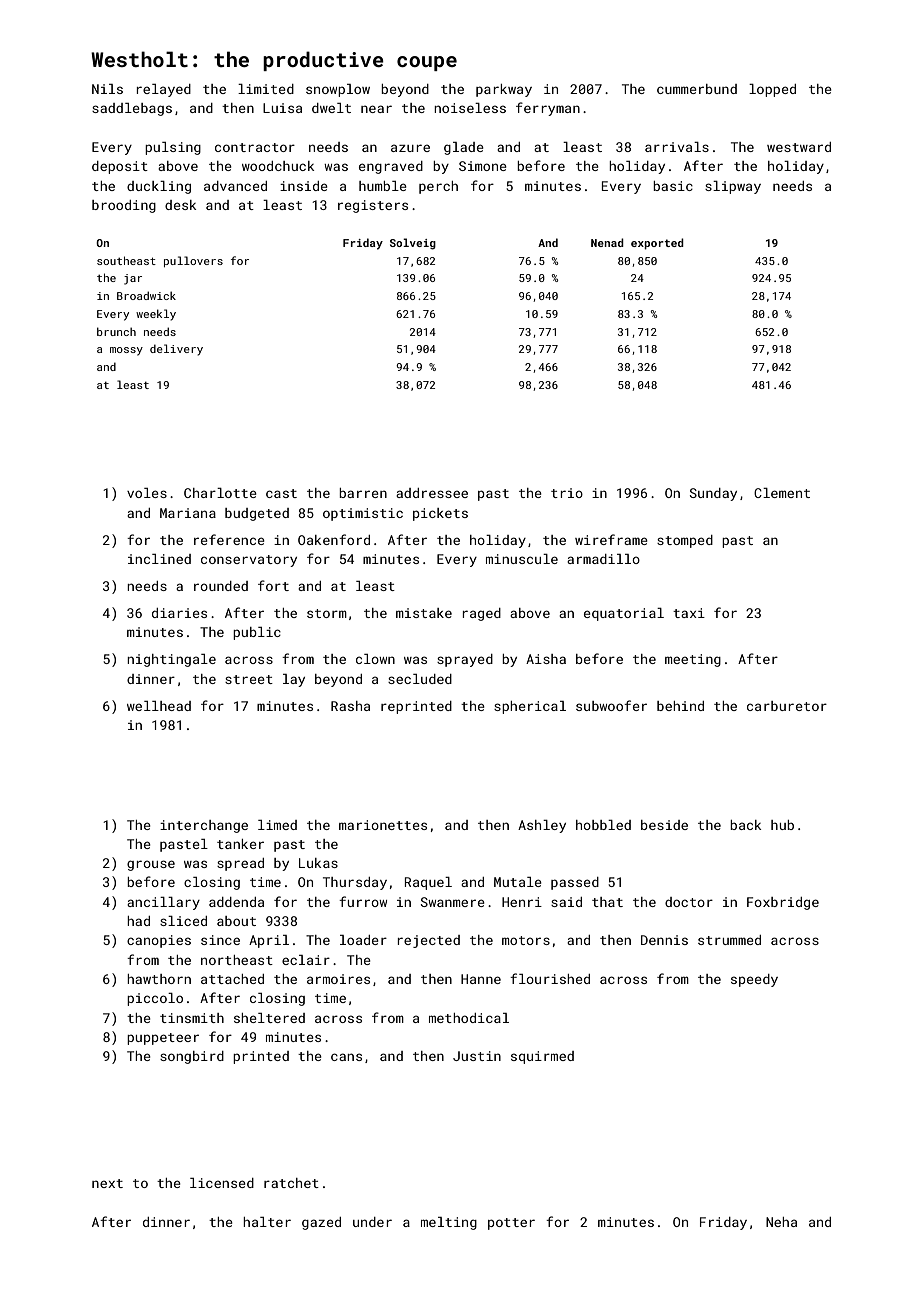 The width and height of the page is (924, 1308). I want to click on lopped, so click(772, 90).
